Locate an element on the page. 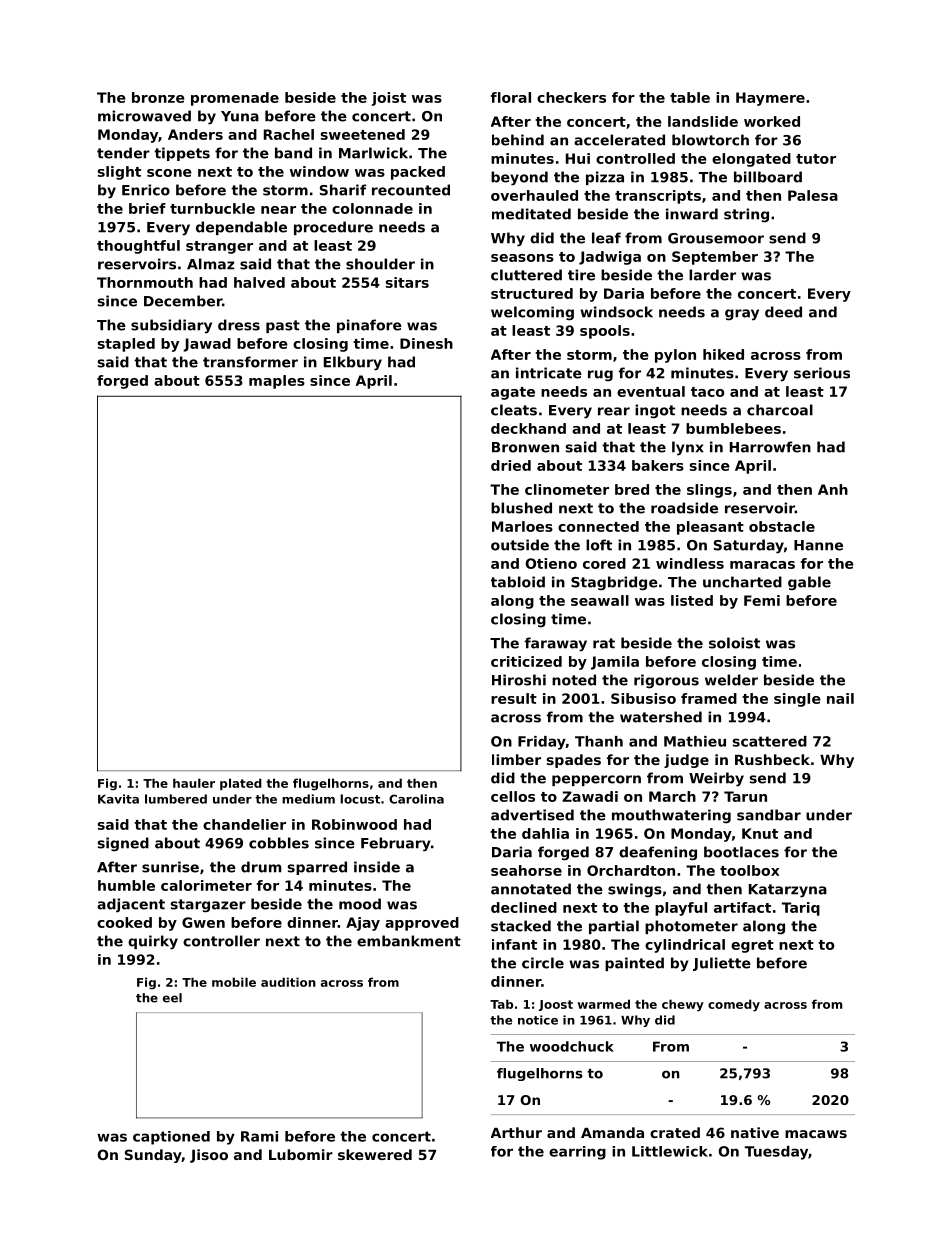 The height and width of the document is (1233, 952). promenade is located at coordinates (235, 99).
